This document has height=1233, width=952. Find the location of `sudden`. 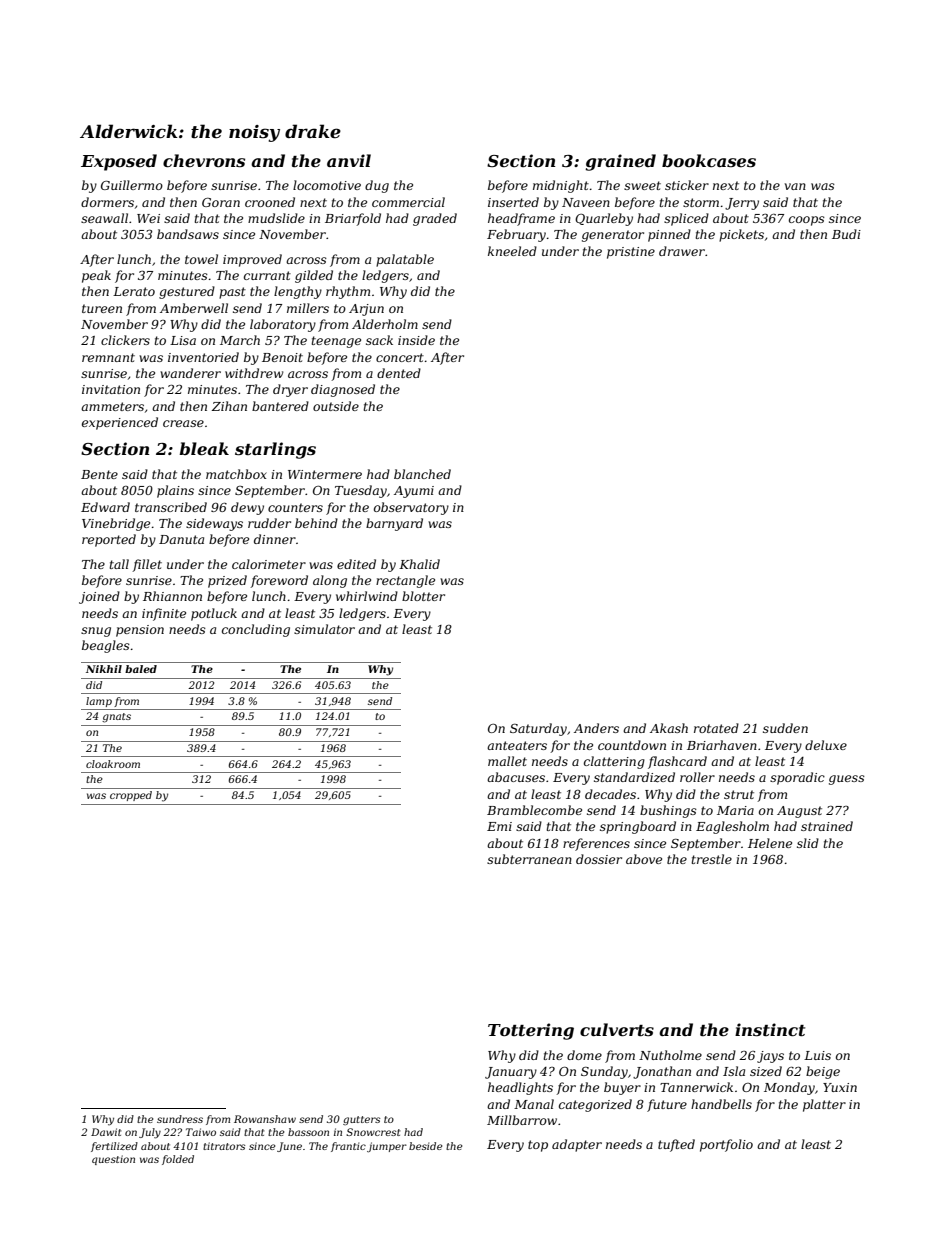

sudden is located at coordinates (785, 728).
